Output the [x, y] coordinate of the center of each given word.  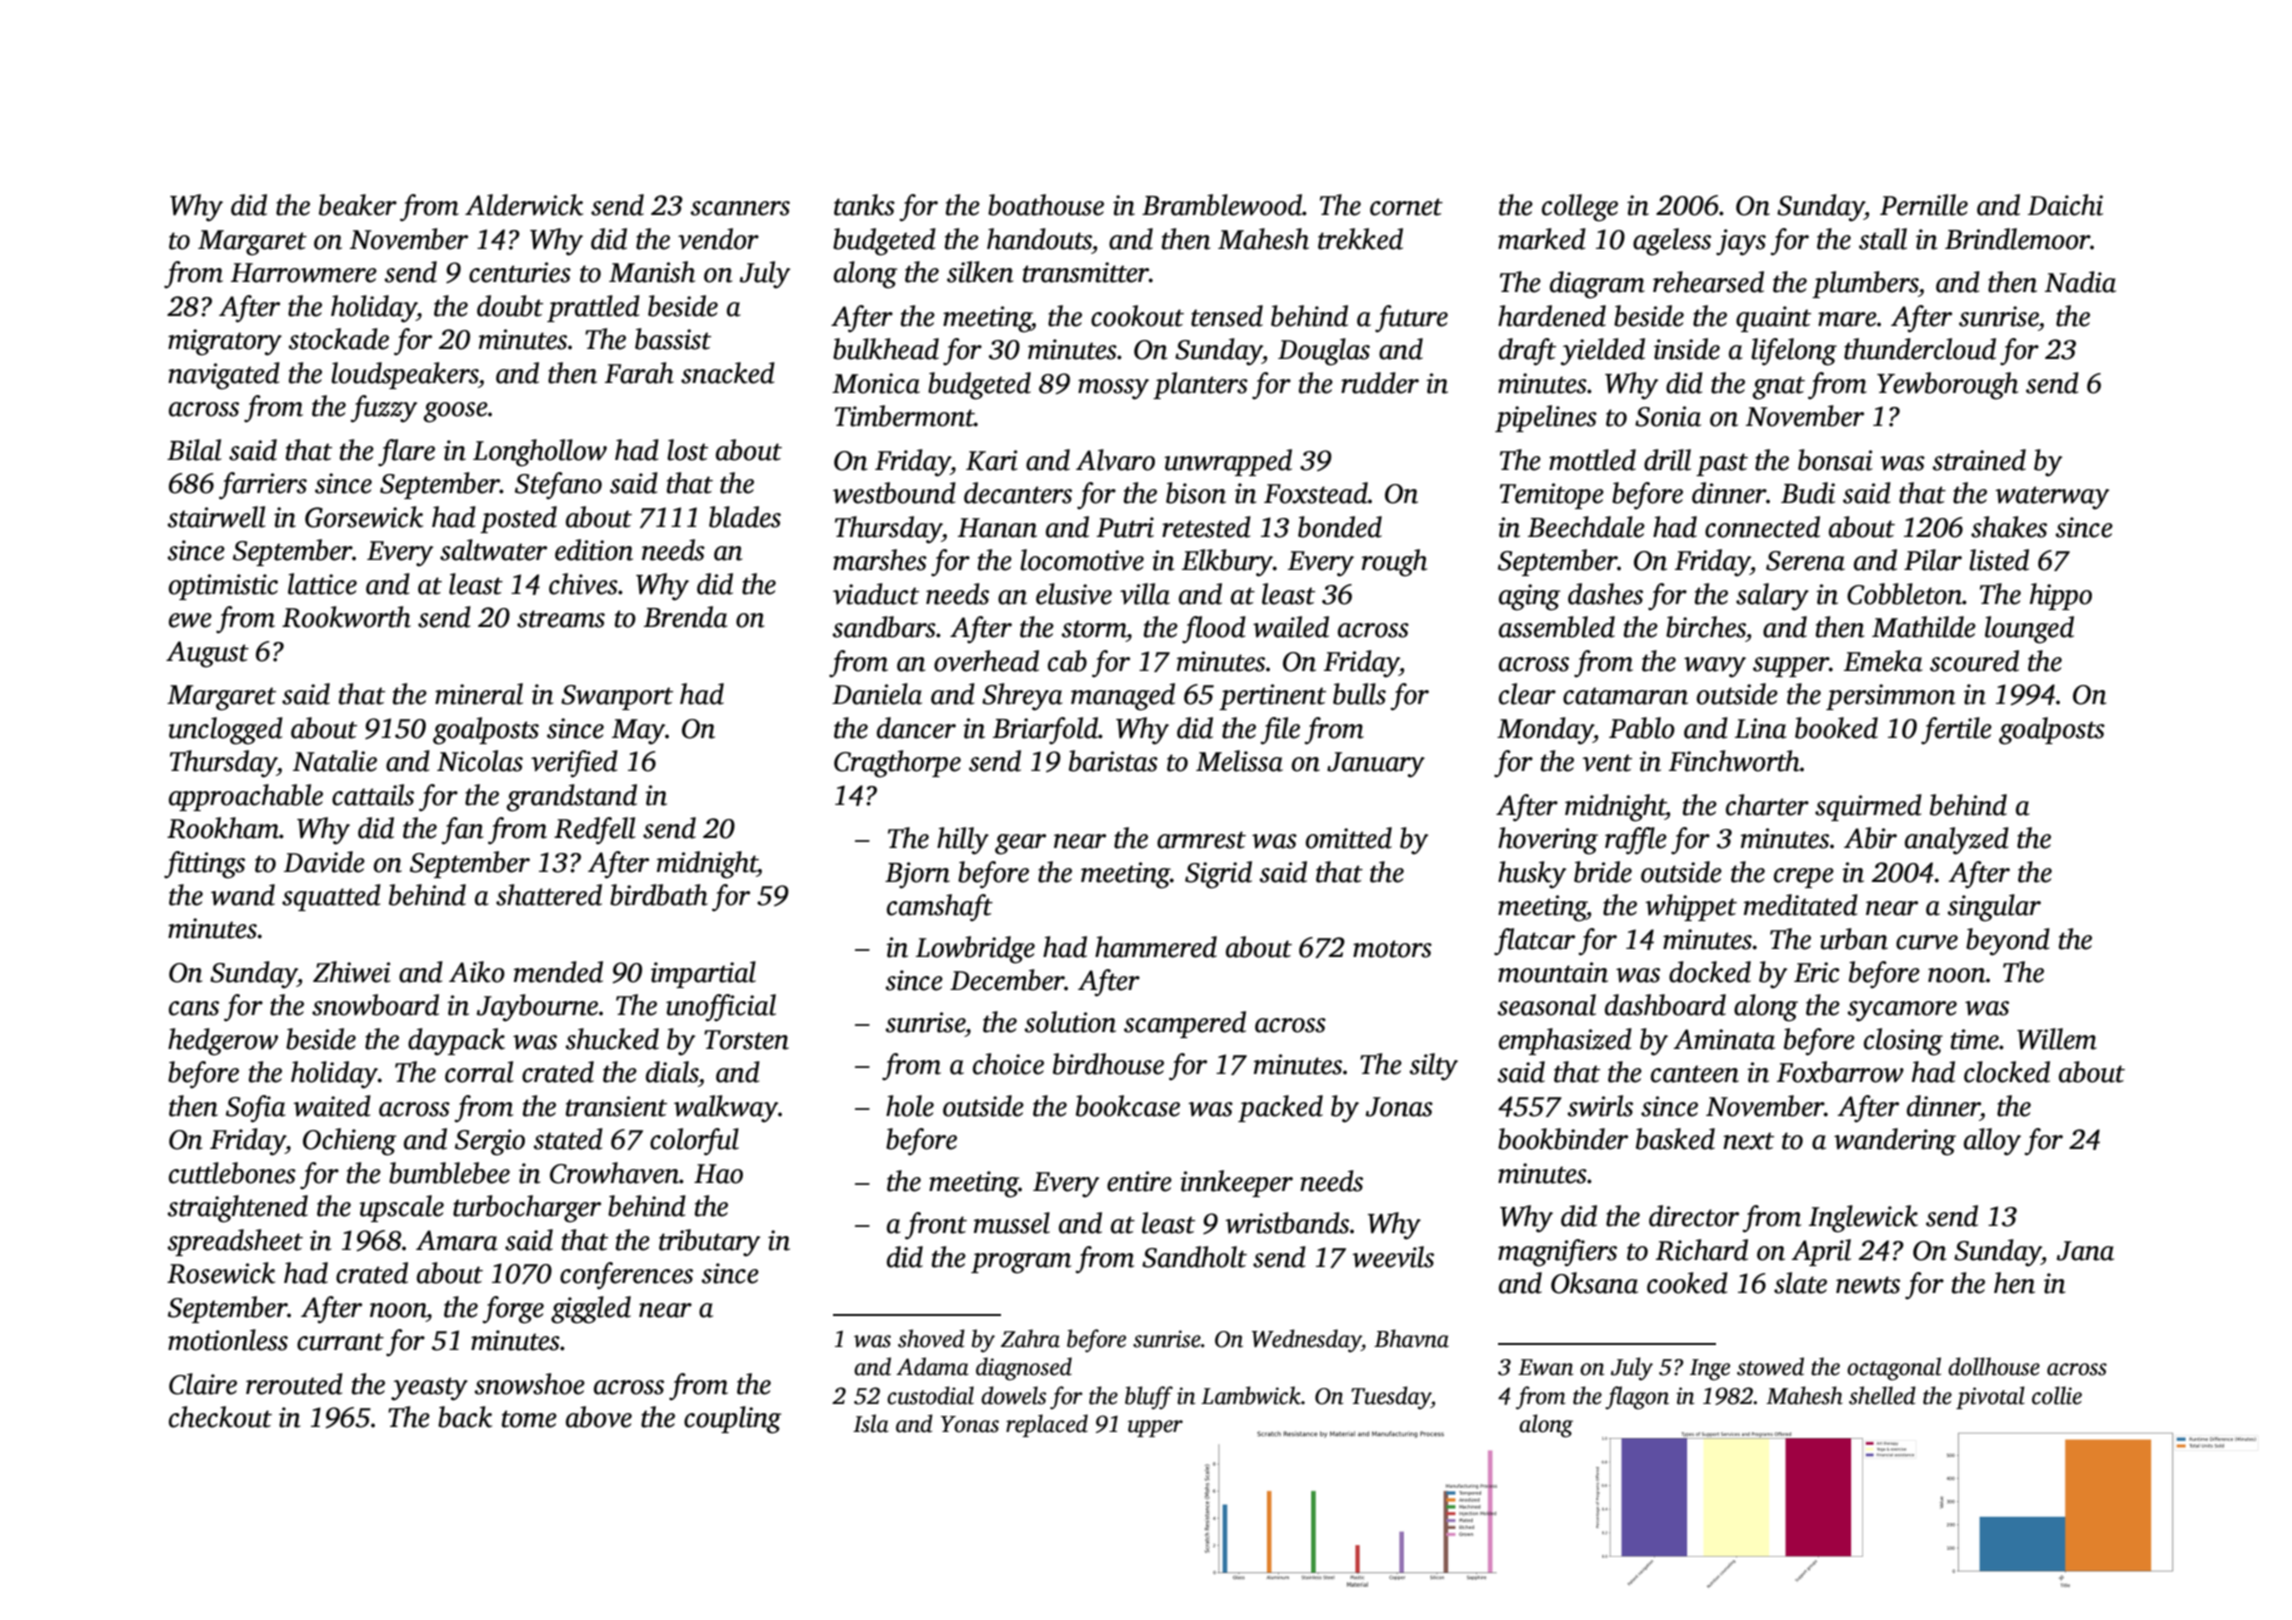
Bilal [194, 450]
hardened [1552, 316]
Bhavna [1411, 1338]
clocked [2007, 1072]
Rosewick [221, 1273]
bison [1196, 493]
